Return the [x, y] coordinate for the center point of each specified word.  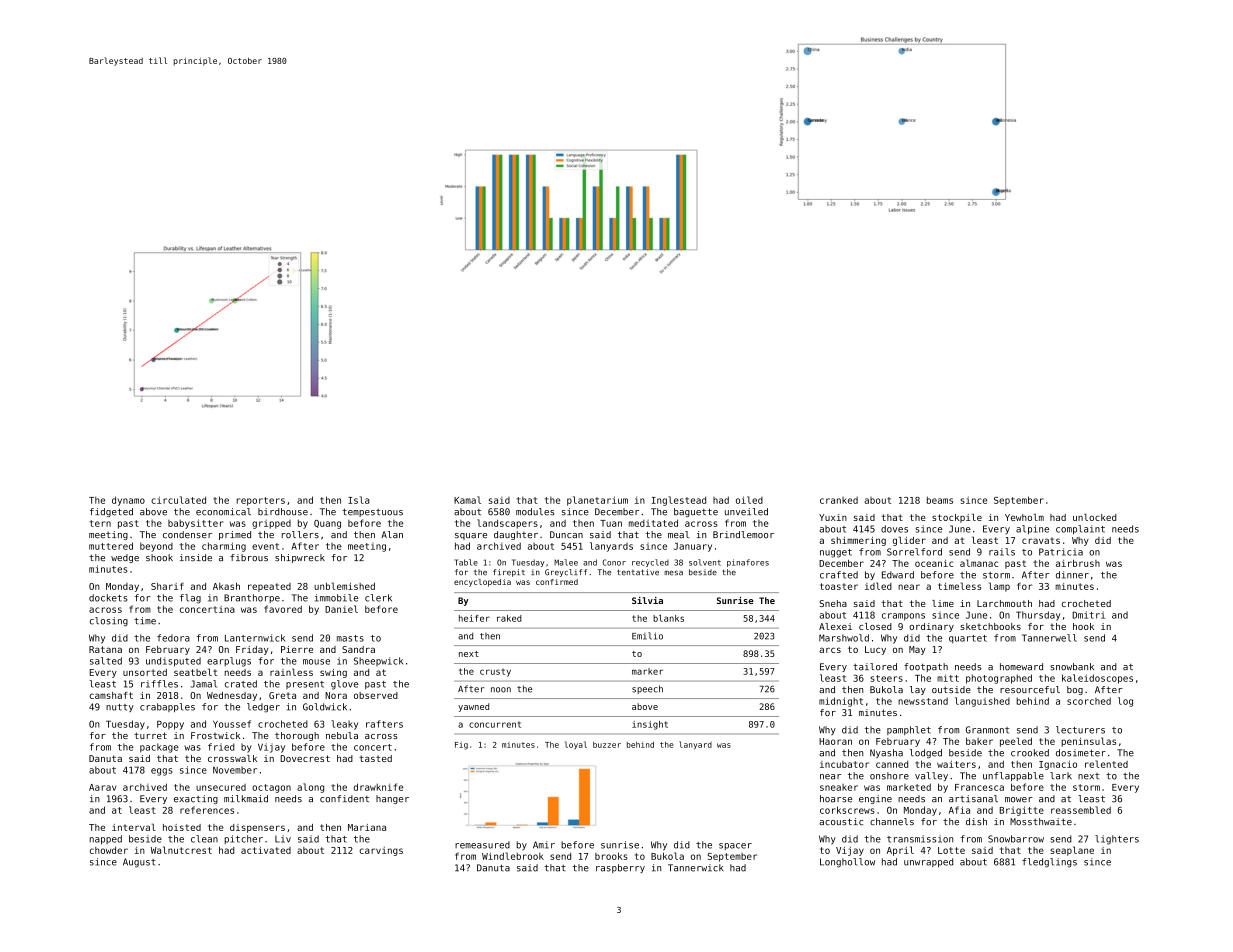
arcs [830, 650]
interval [134, 827]
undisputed [173, 662]
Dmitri [1088, 615]
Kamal [467, 500]
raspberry [620, 868]
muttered [111, 546]
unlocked [1095, 517]
